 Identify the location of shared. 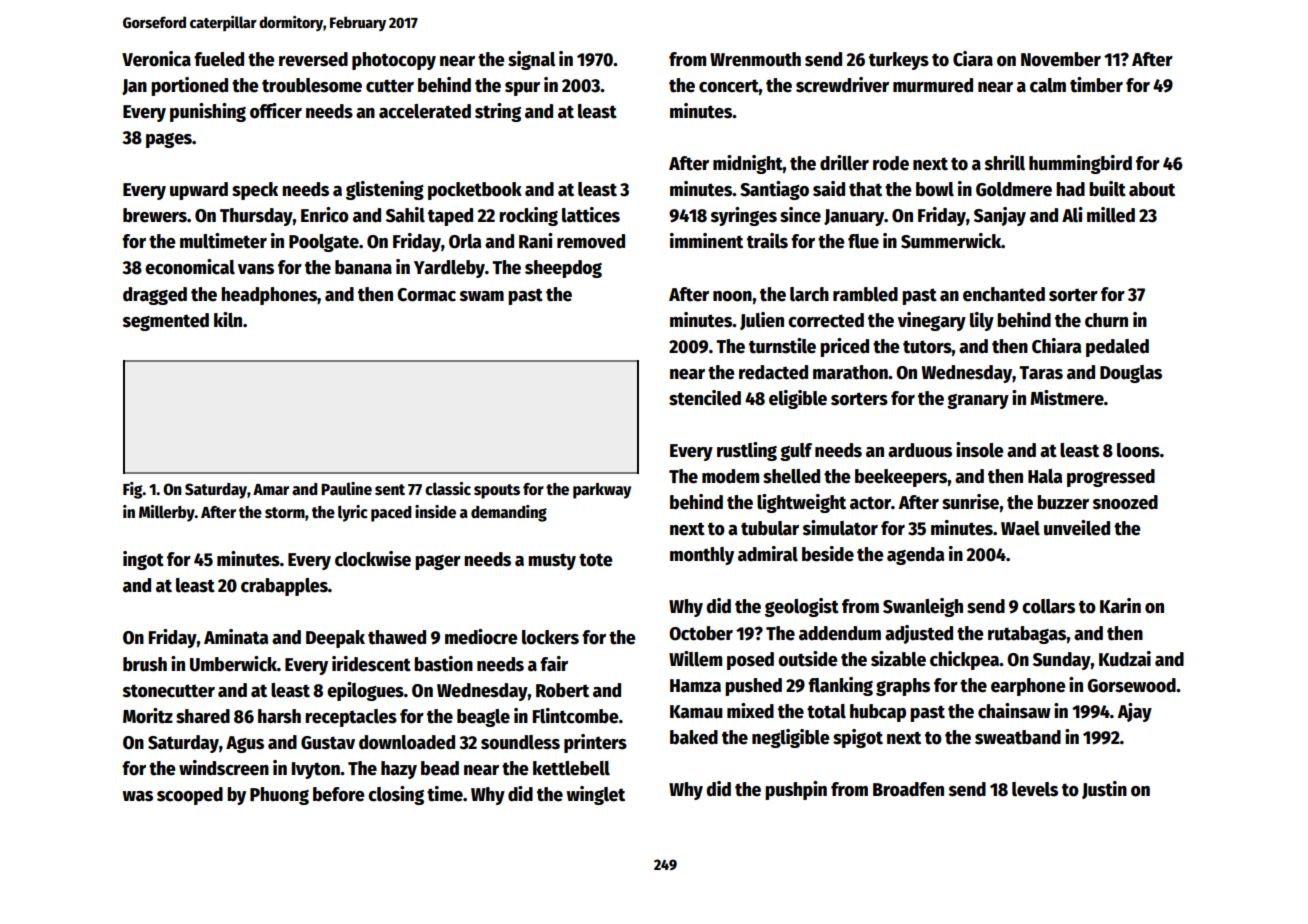
(203, 716).
